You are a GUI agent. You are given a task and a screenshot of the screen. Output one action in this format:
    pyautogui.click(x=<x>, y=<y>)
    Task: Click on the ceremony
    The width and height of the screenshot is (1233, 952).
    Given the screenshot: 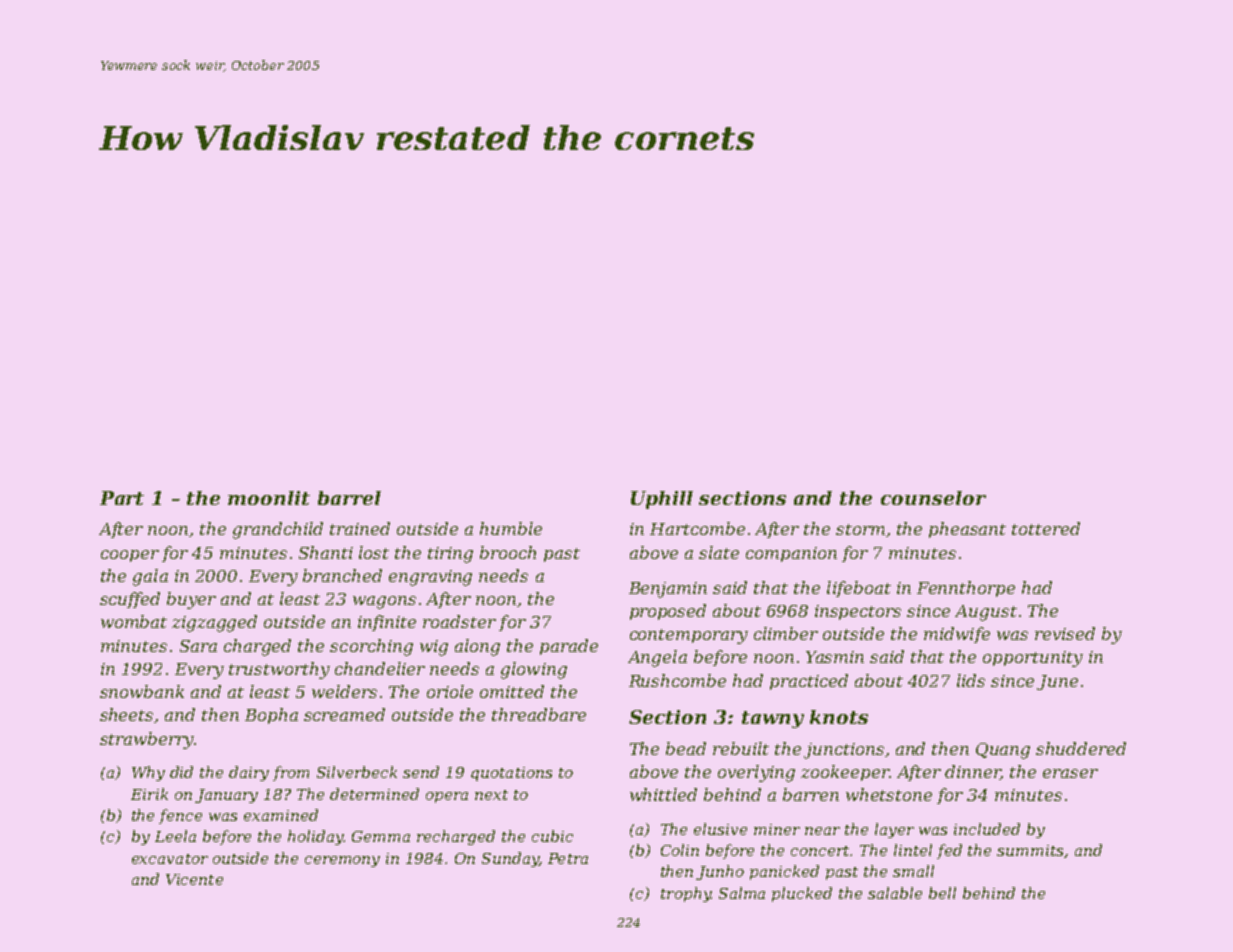 What is the action you would take?
    pyautogui.click(x=342, y=861)
